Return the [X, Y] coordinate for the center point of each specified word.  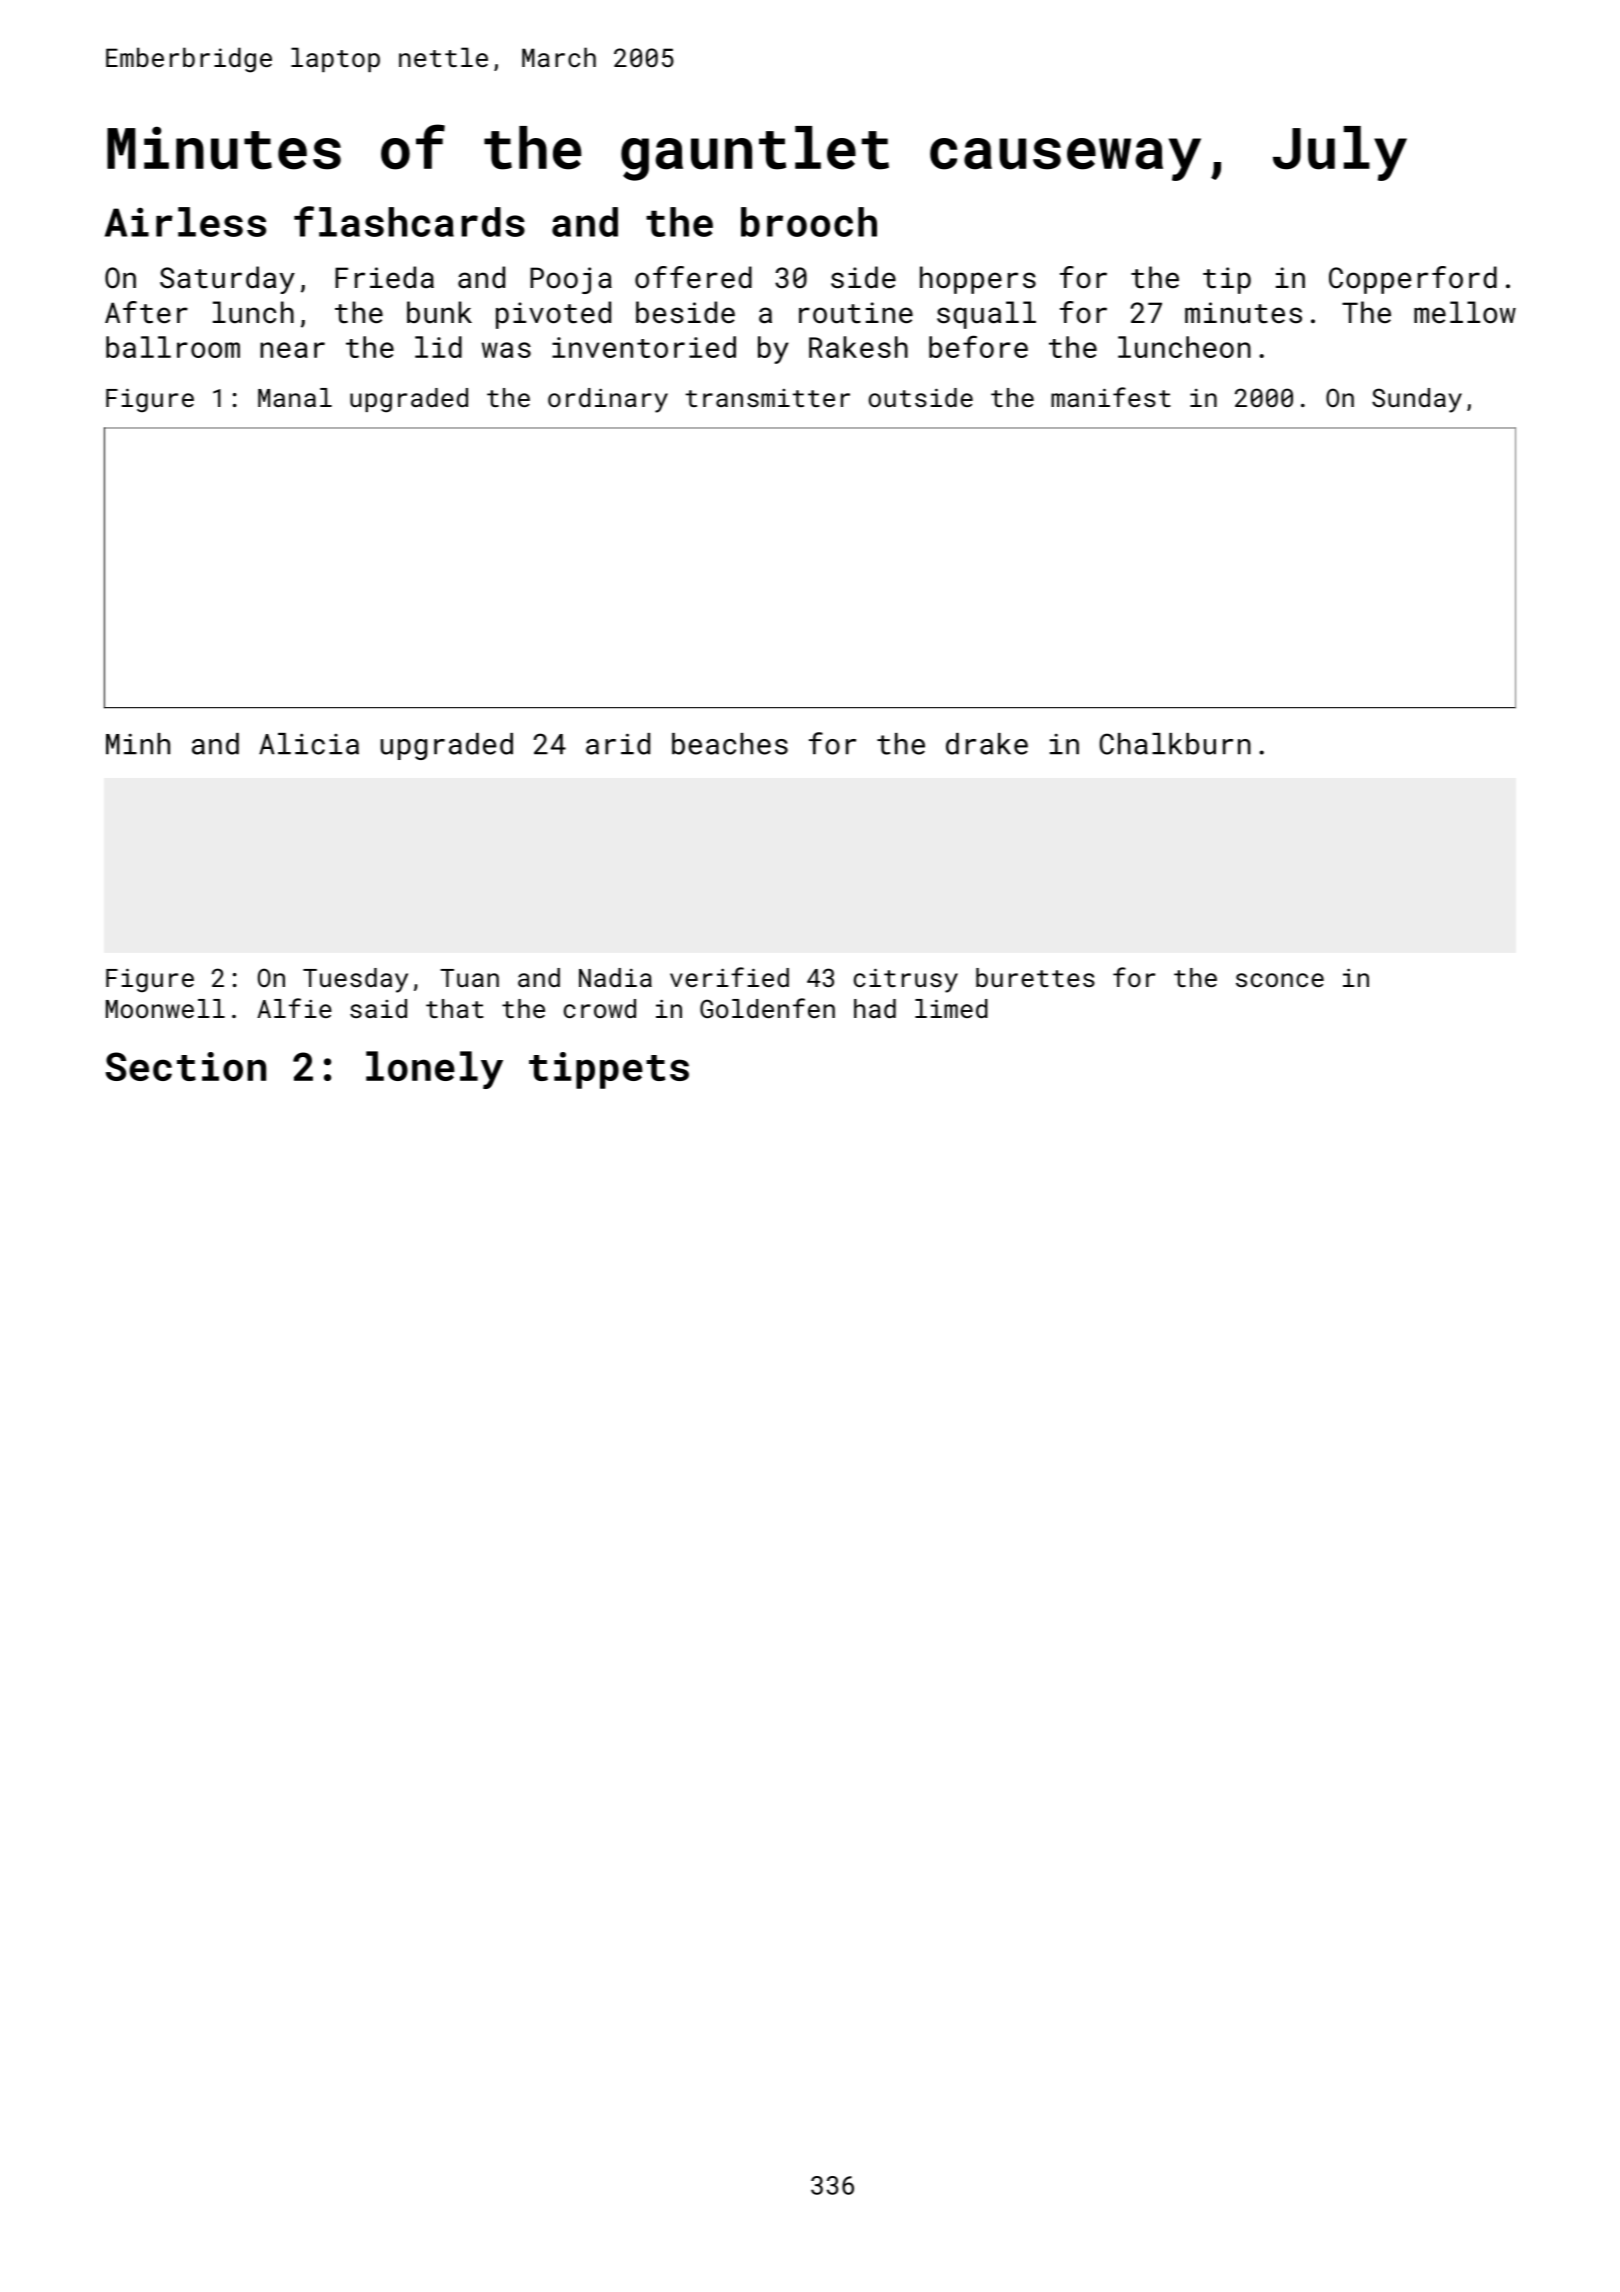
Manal [295, 397]
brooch [809, 222]
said [378, 1008]
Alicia [309, 744]
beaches [730, 744]
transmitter [768, 398]
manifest [1111, 397]
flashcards [409, 221]
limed [951, 1008]
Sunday [1417, 400]
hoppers [978, 280]
